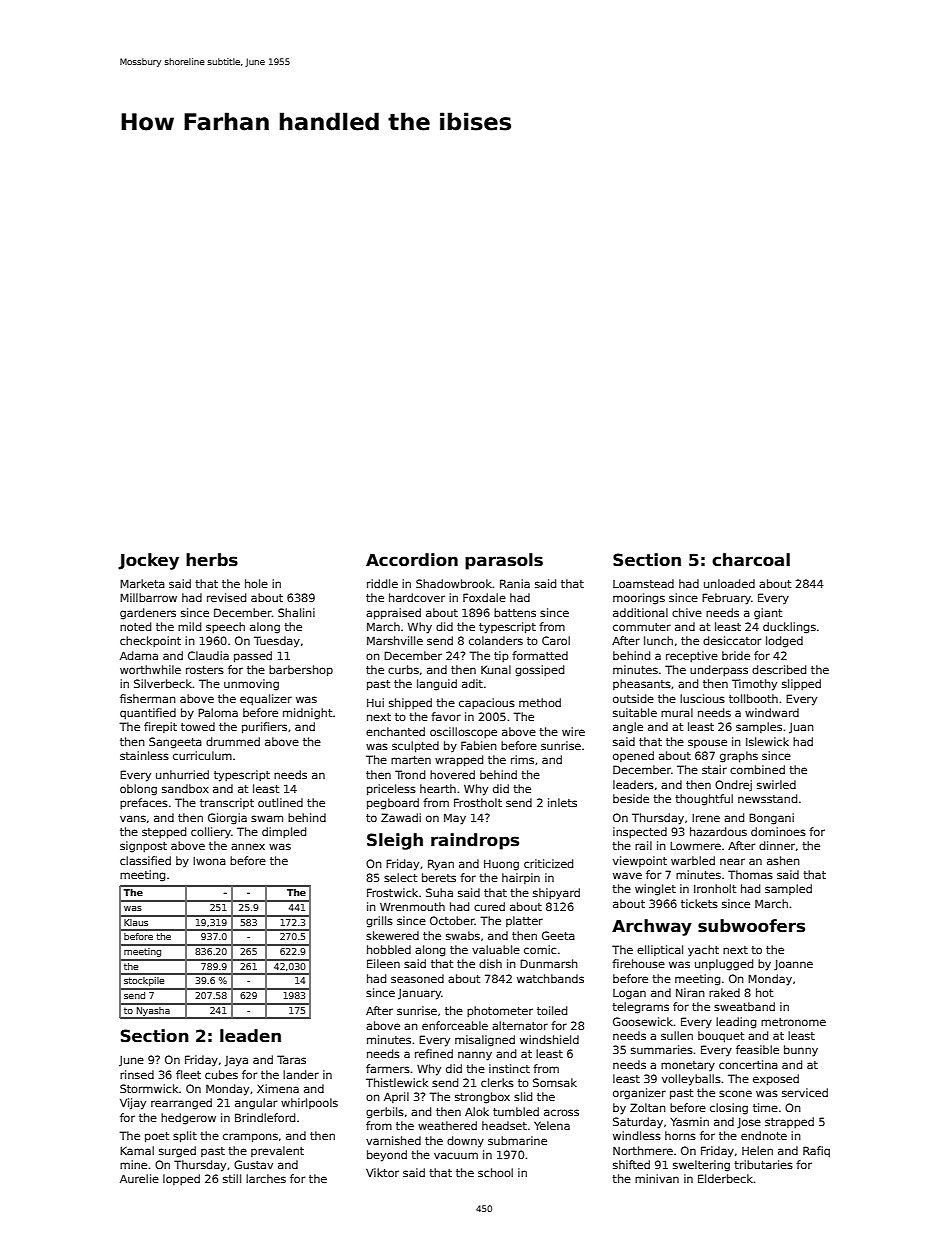 The image size is (952, 1233). Describe the element at coordinates (256, 583) in the page. I see `hole` at that location.
